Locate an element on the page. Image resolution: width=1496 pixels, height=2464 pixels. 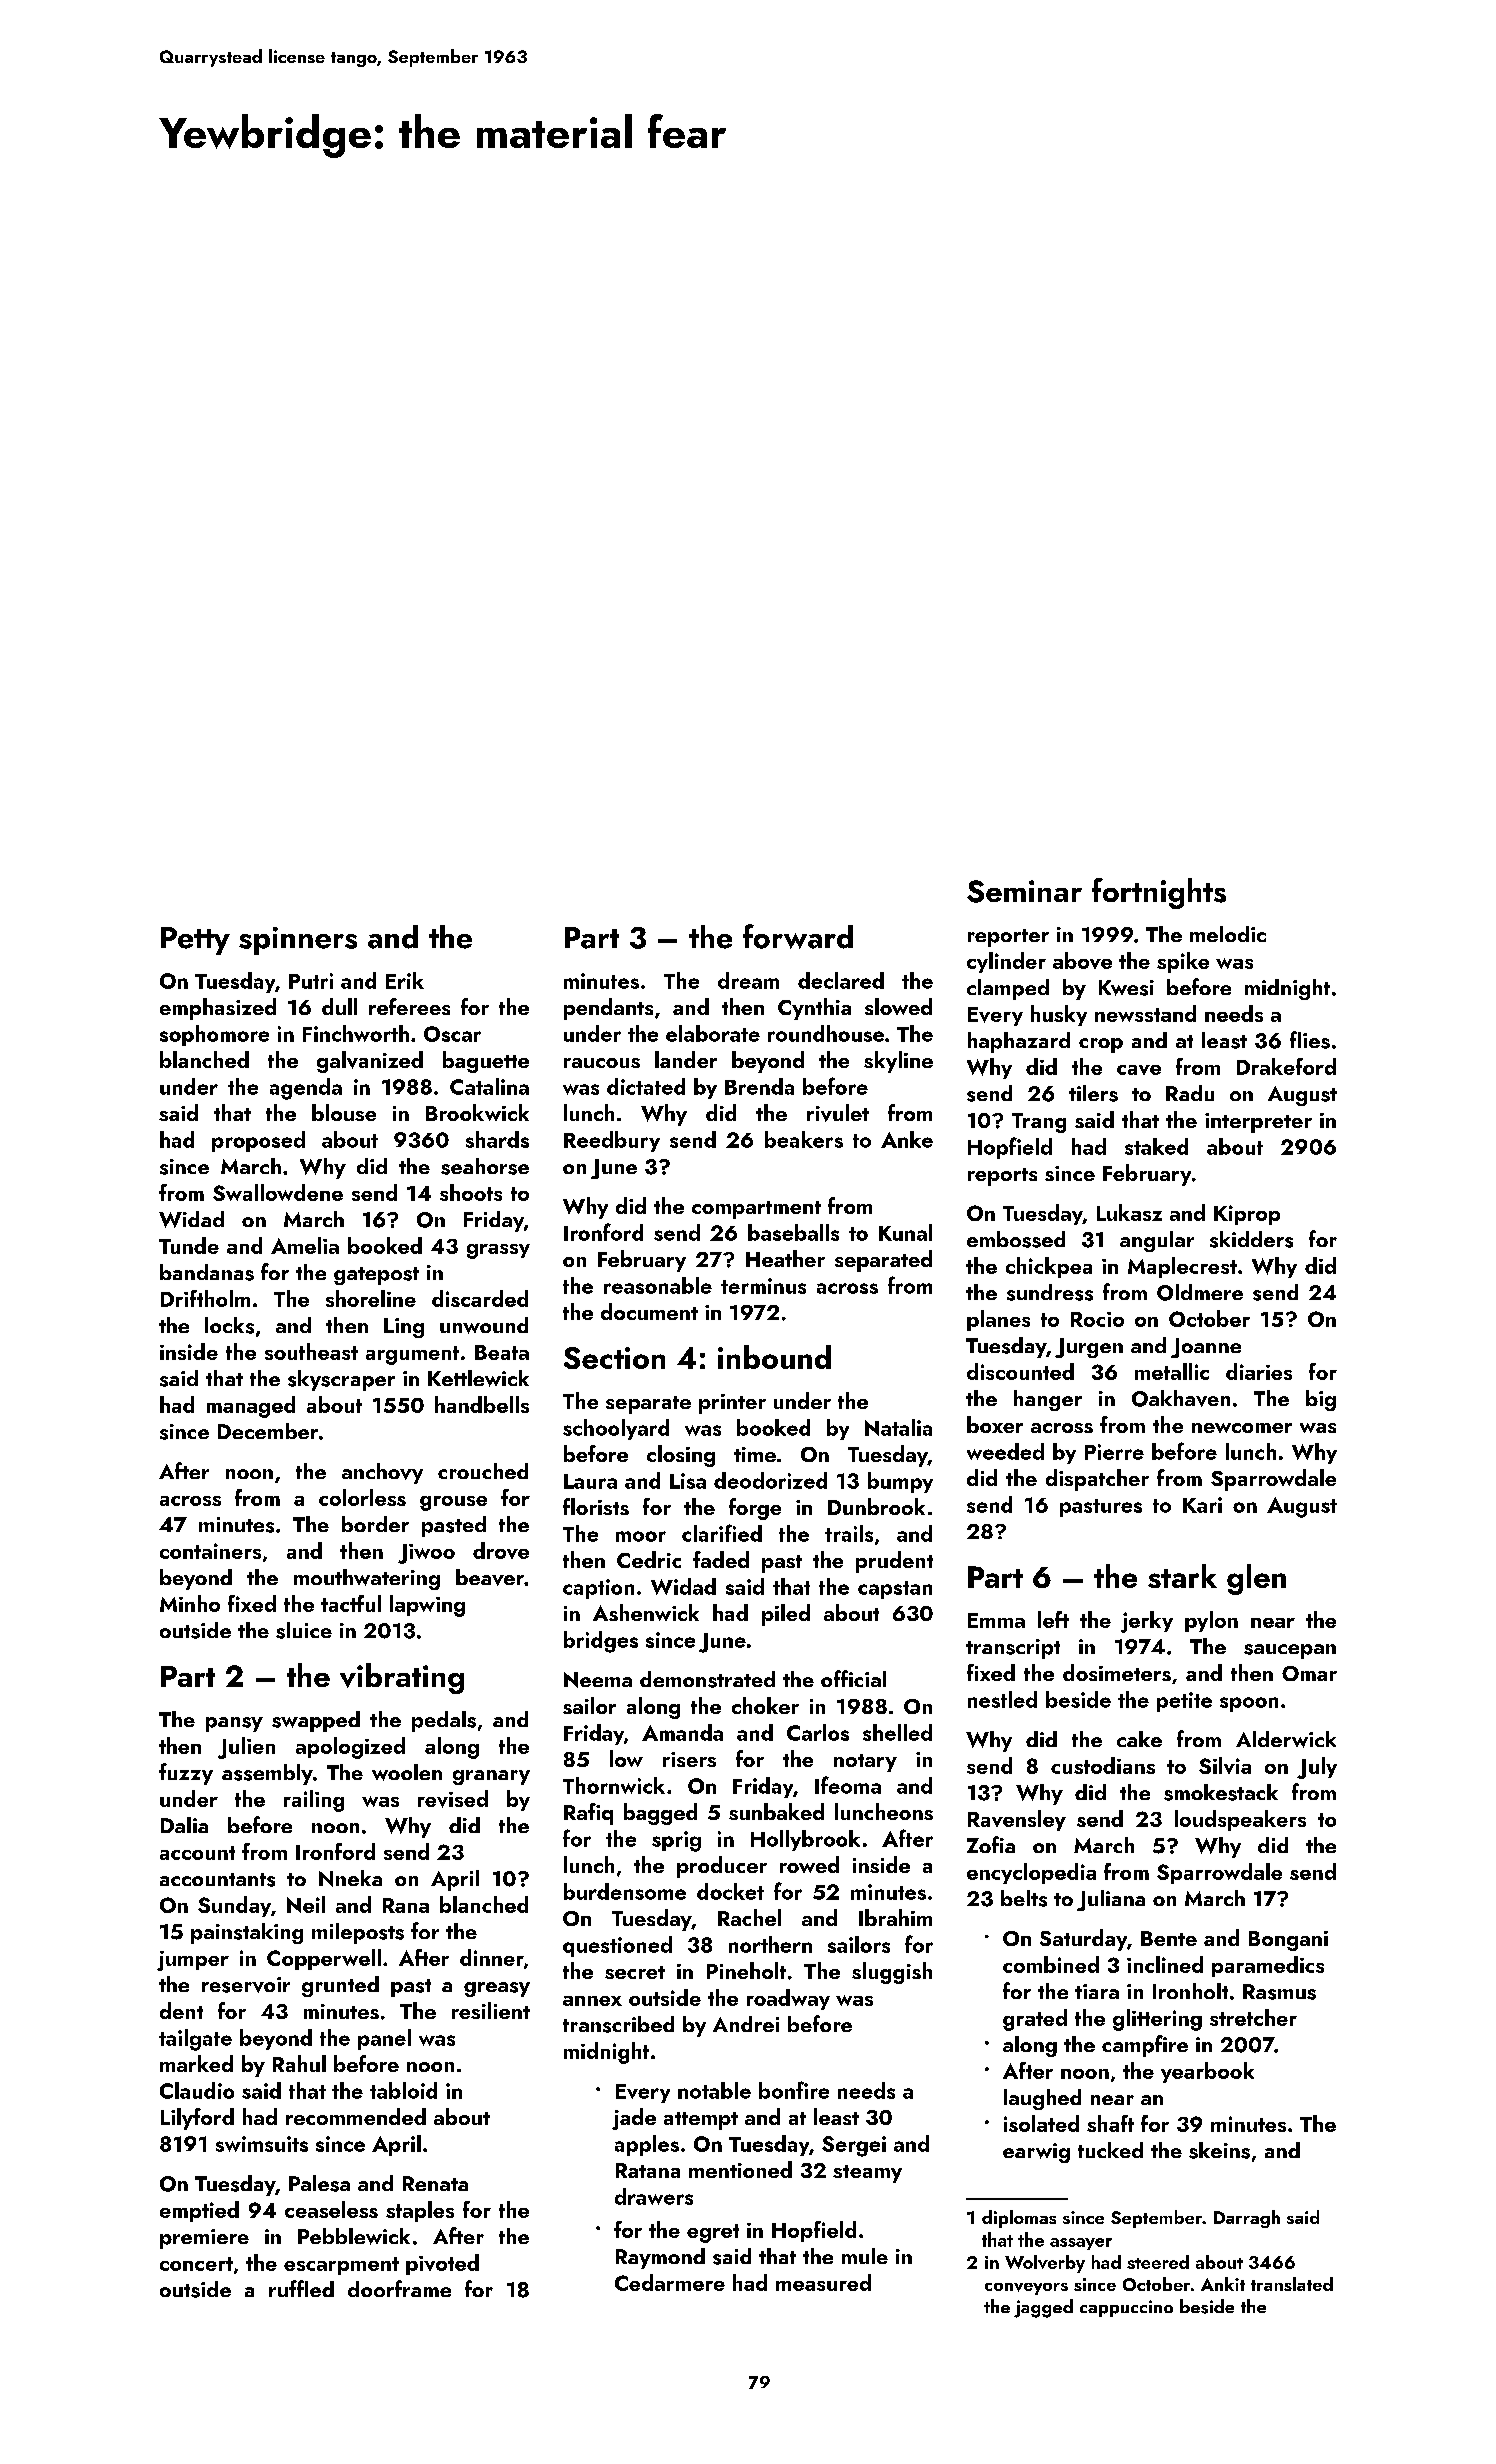
ceaseless is located at coordinates (331, 2209).
